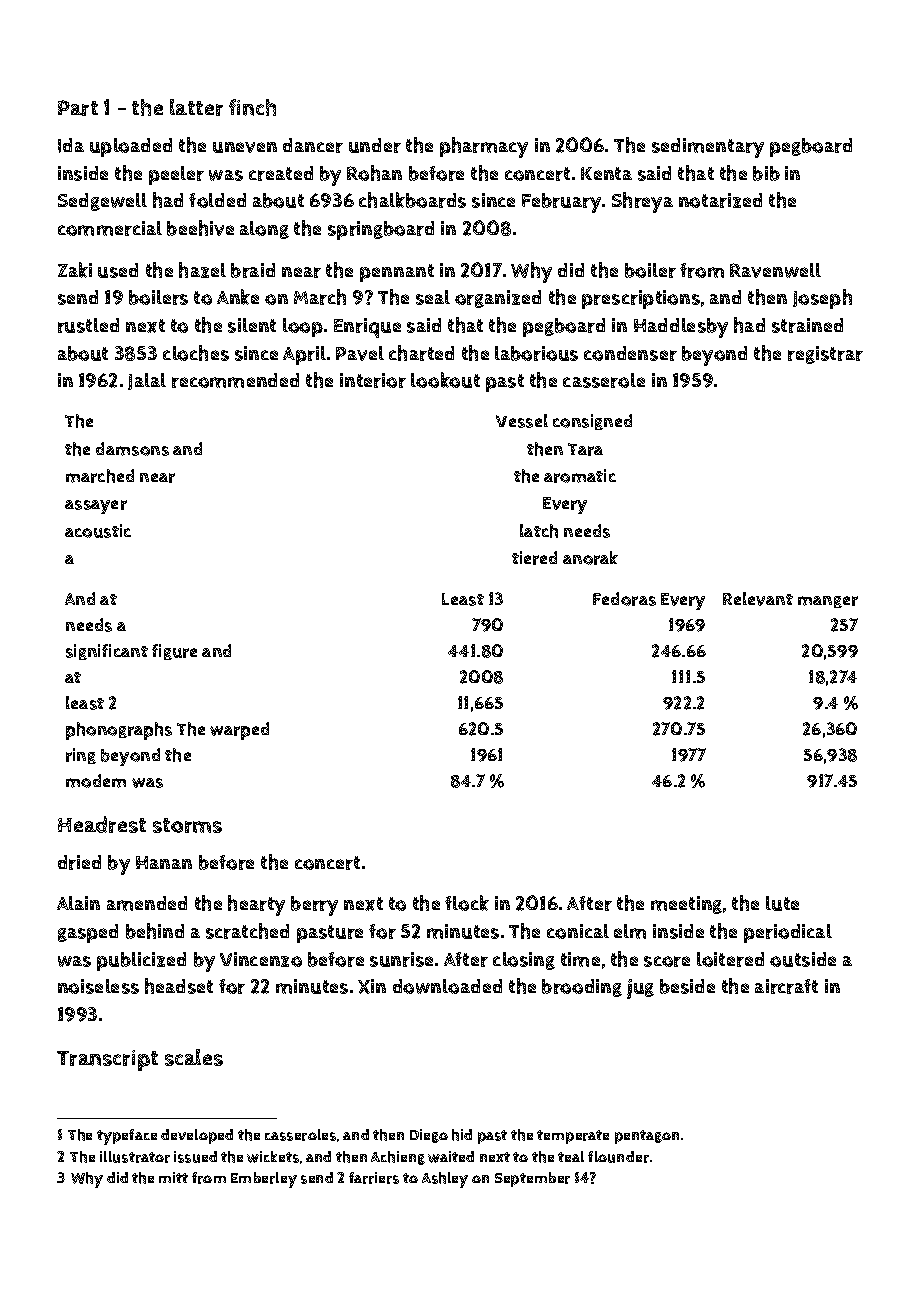 This screenshot has height=1311, width=924. What do you see at coordinates (822, 299) in the screenshot?
I see `Joseph` at bounding box center [822, 299].
